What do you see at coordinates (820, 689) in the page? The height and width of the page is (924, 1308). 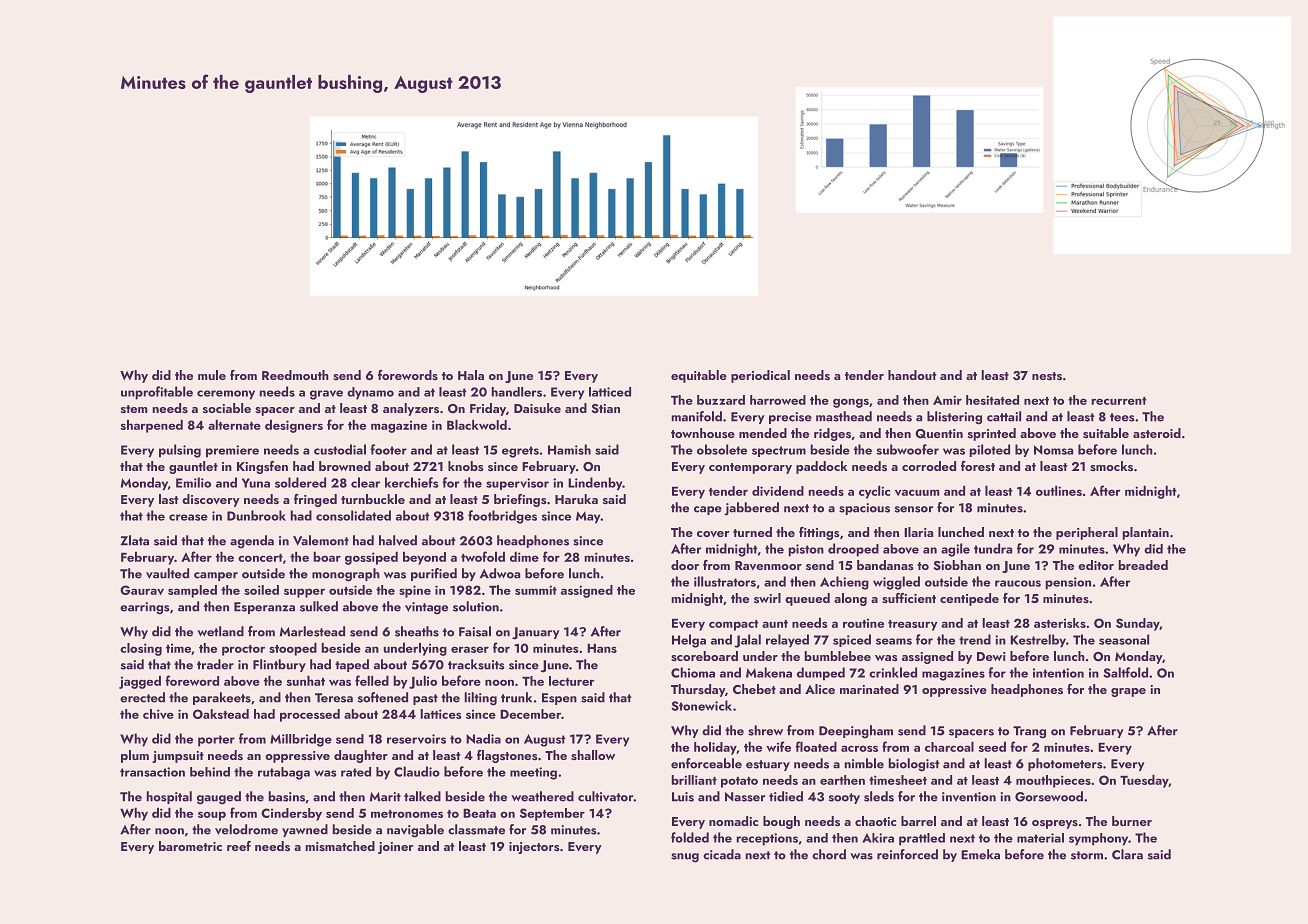 I see `Alice` at bounding box center [820, 689].
